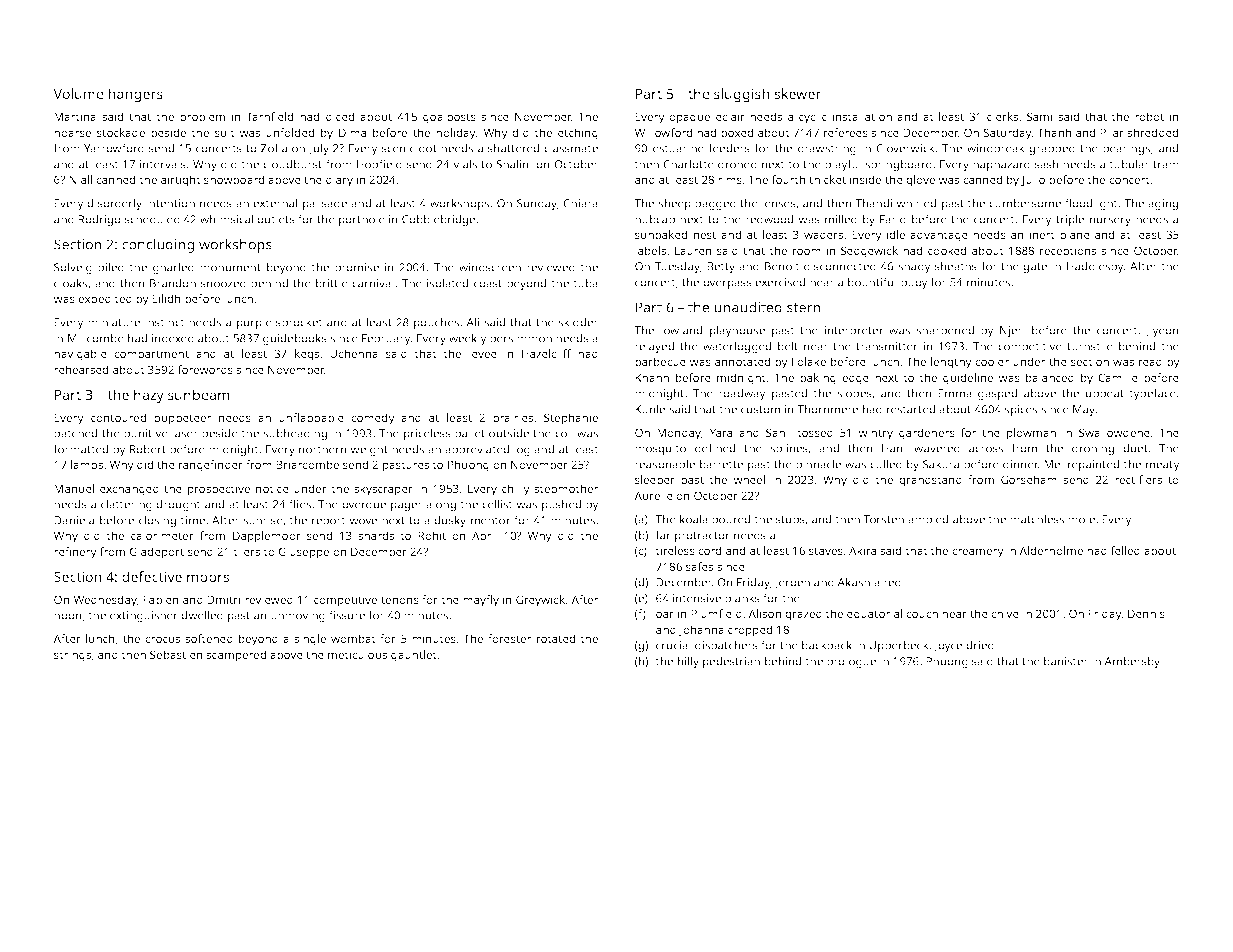 The image size is (1233, 952). Describe the element at coordinates (340, 116) in the screenshot. I see `diced` at that location.
